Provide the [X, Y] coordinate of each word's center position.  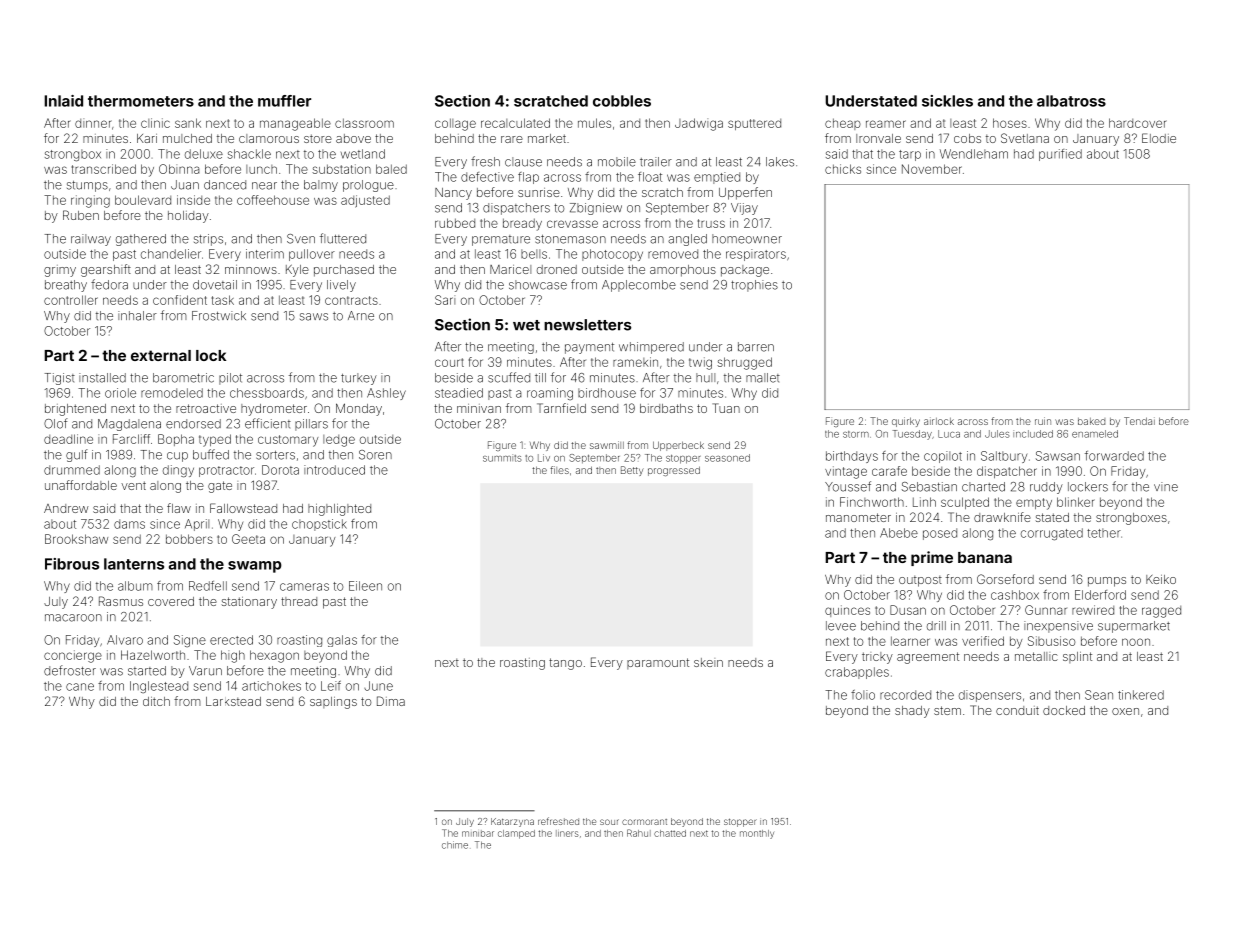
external [161, 355]
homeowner [747, 239]
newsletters [587, 325]
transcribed [104, 169]
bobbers [189, 539]
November [932, 169]
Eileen [365, 586]
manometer [858, 517]
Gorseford [1005, 579]
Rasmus [121, 601]
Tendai [1139, 421]
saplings [333, 703]
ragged [1161, 612]
